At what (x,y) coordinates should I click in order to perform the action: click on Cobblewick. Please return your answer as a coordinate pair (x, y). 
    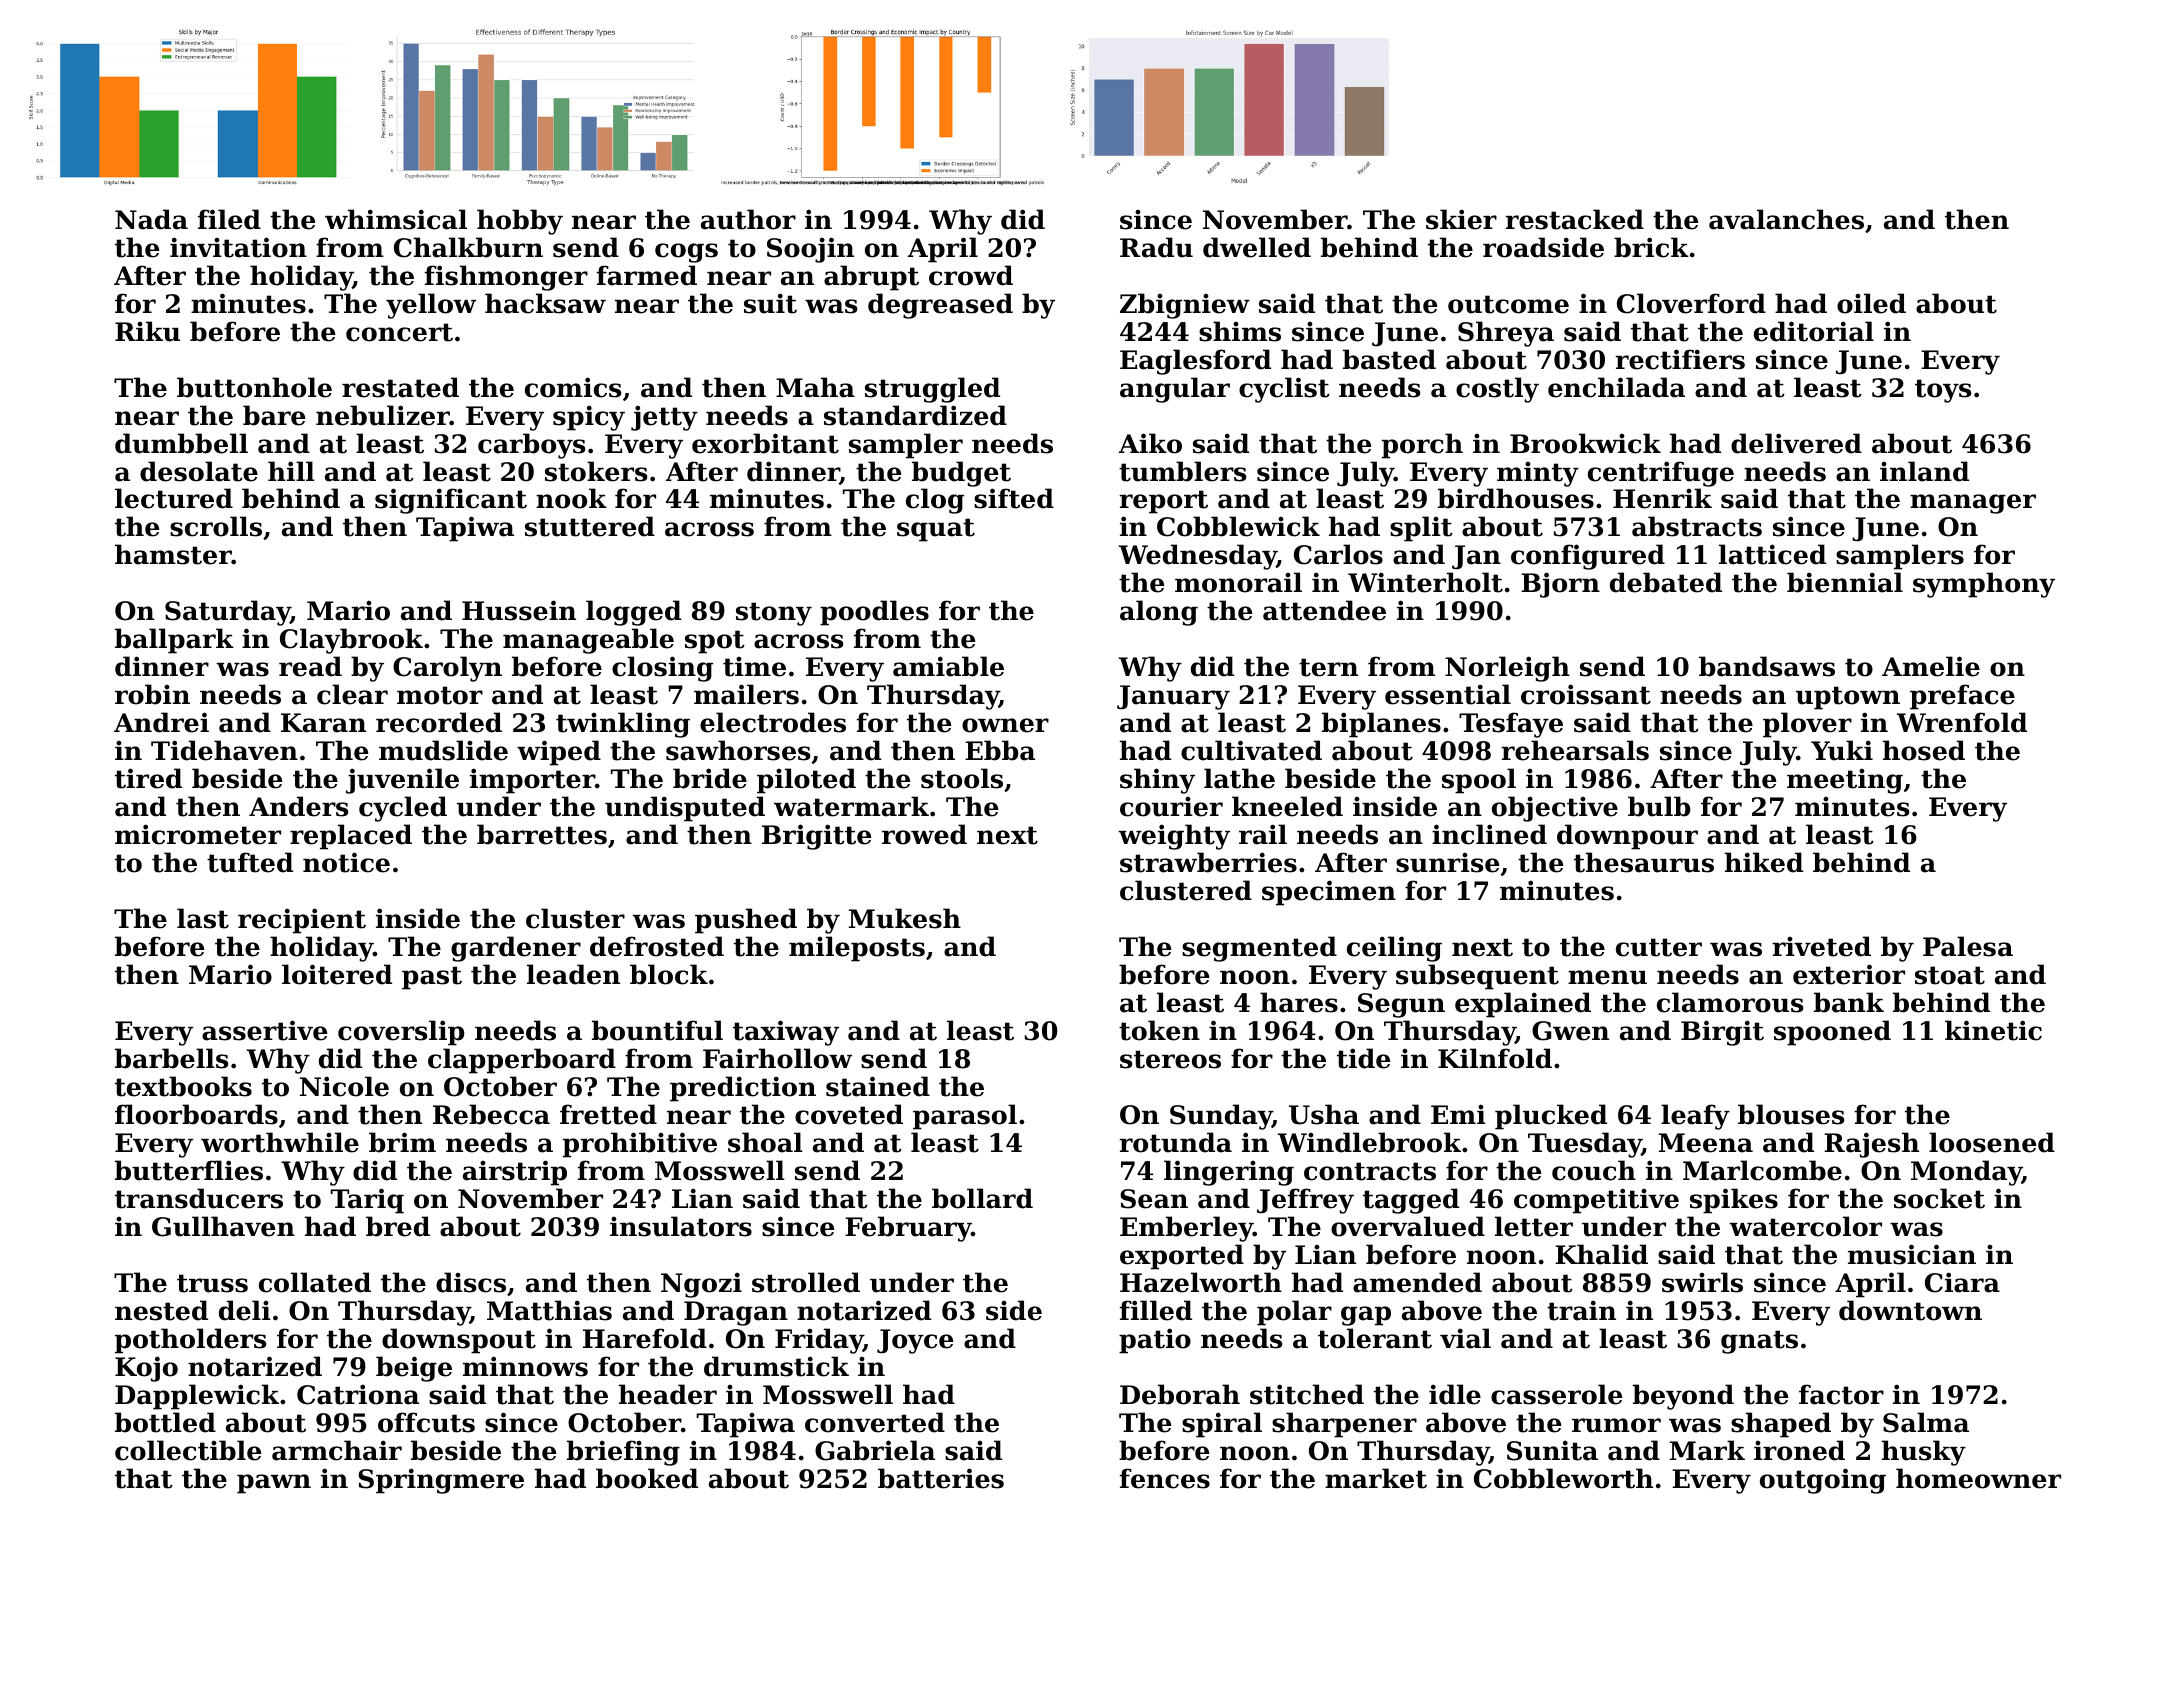
    Looking at the image, I should click on (1238, 526).
